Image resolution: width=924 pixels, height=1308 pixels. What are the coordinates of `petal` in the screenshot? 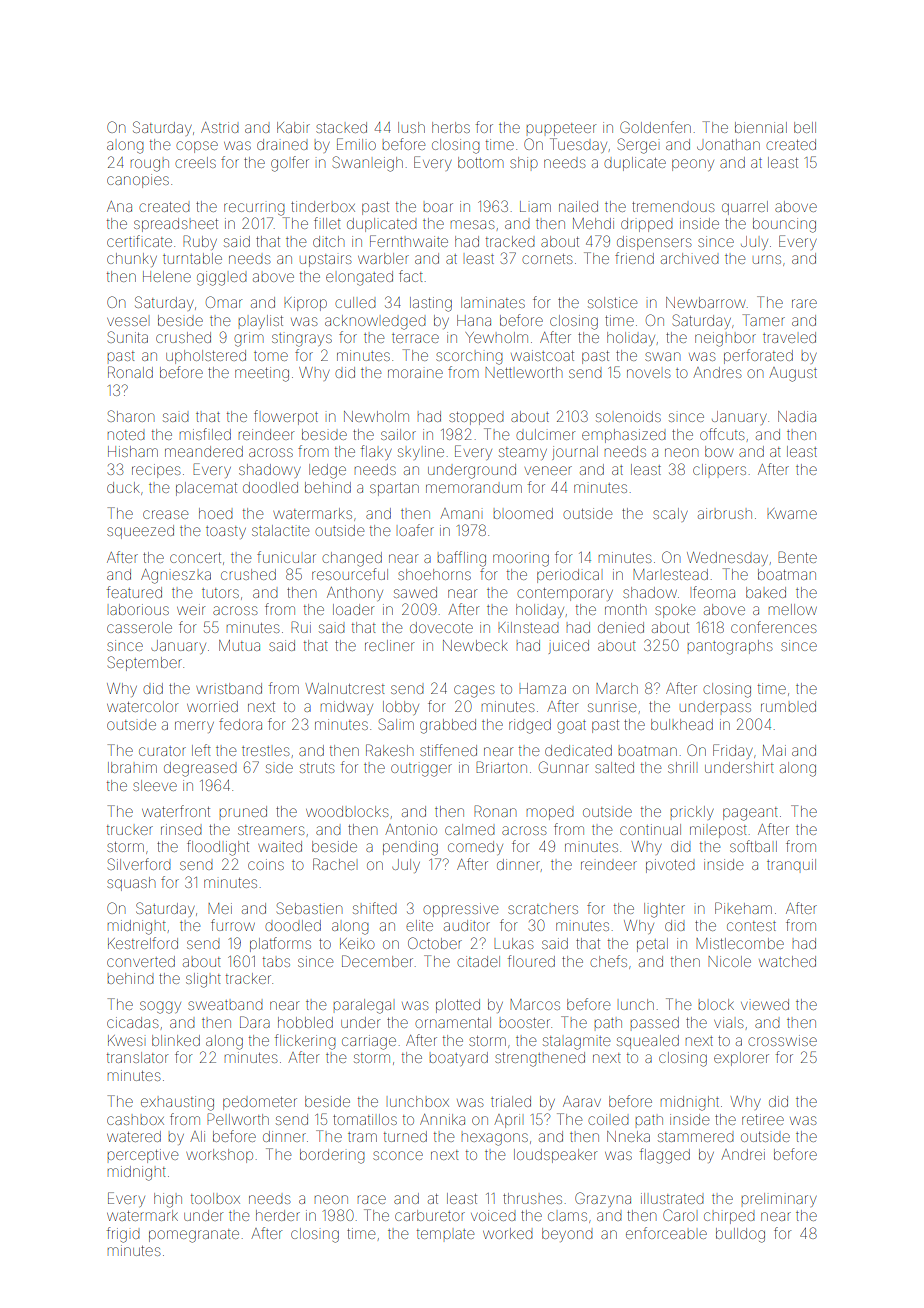 It's located at (652, 945).
